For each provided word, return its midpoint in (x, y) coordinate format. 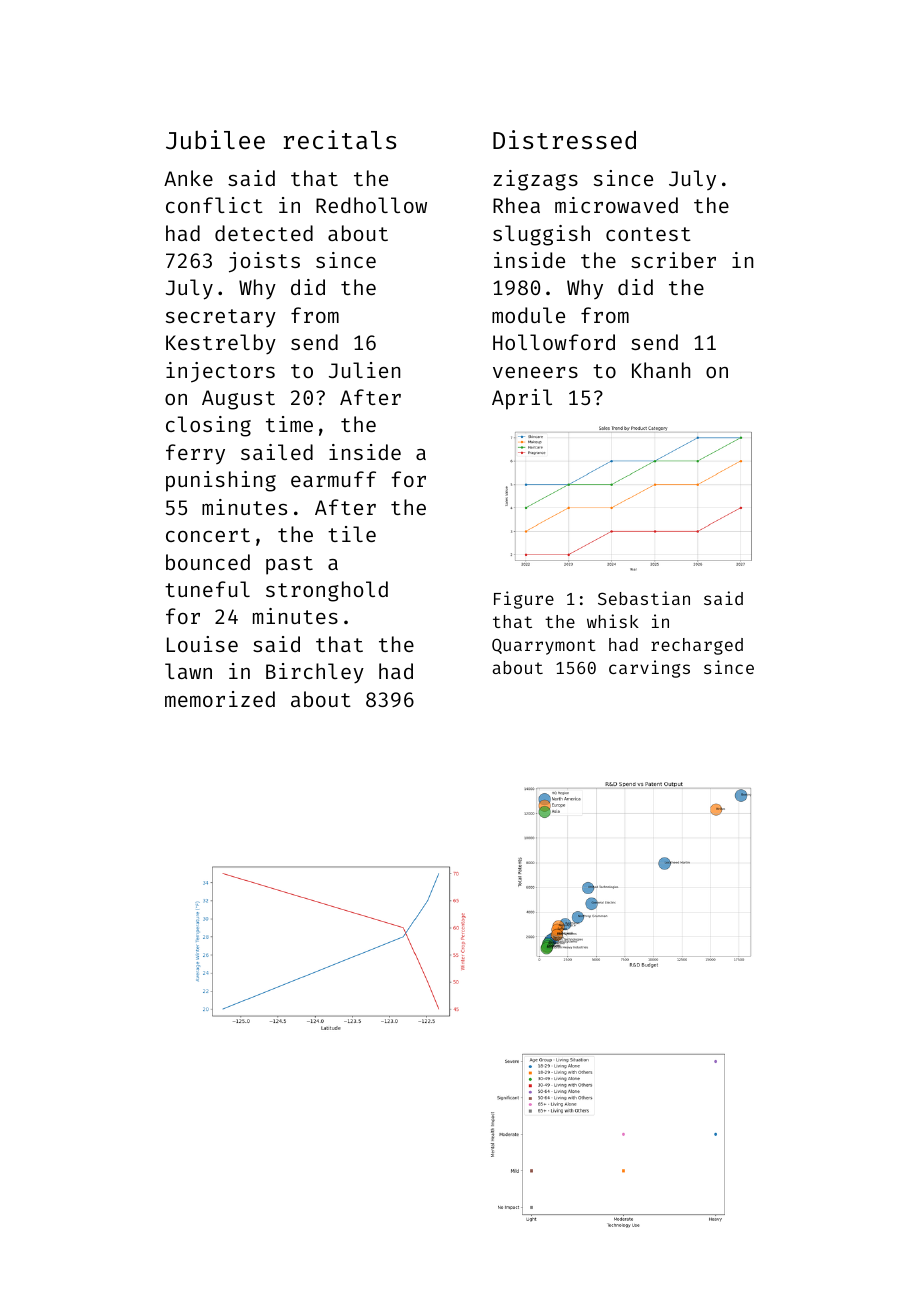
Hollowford (554, 342)
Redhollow (371, 205)
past (289, 565)
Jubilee (215, 140)
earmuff (333, 479)
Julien (364, 370)
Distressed (564, 139)
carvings (649, 669)
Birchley (315, 673)
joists (264, 262)
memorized (220, 699)
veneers (535, 372)
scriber (673, 260)
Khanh (661, 370)
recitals (340, 139)
